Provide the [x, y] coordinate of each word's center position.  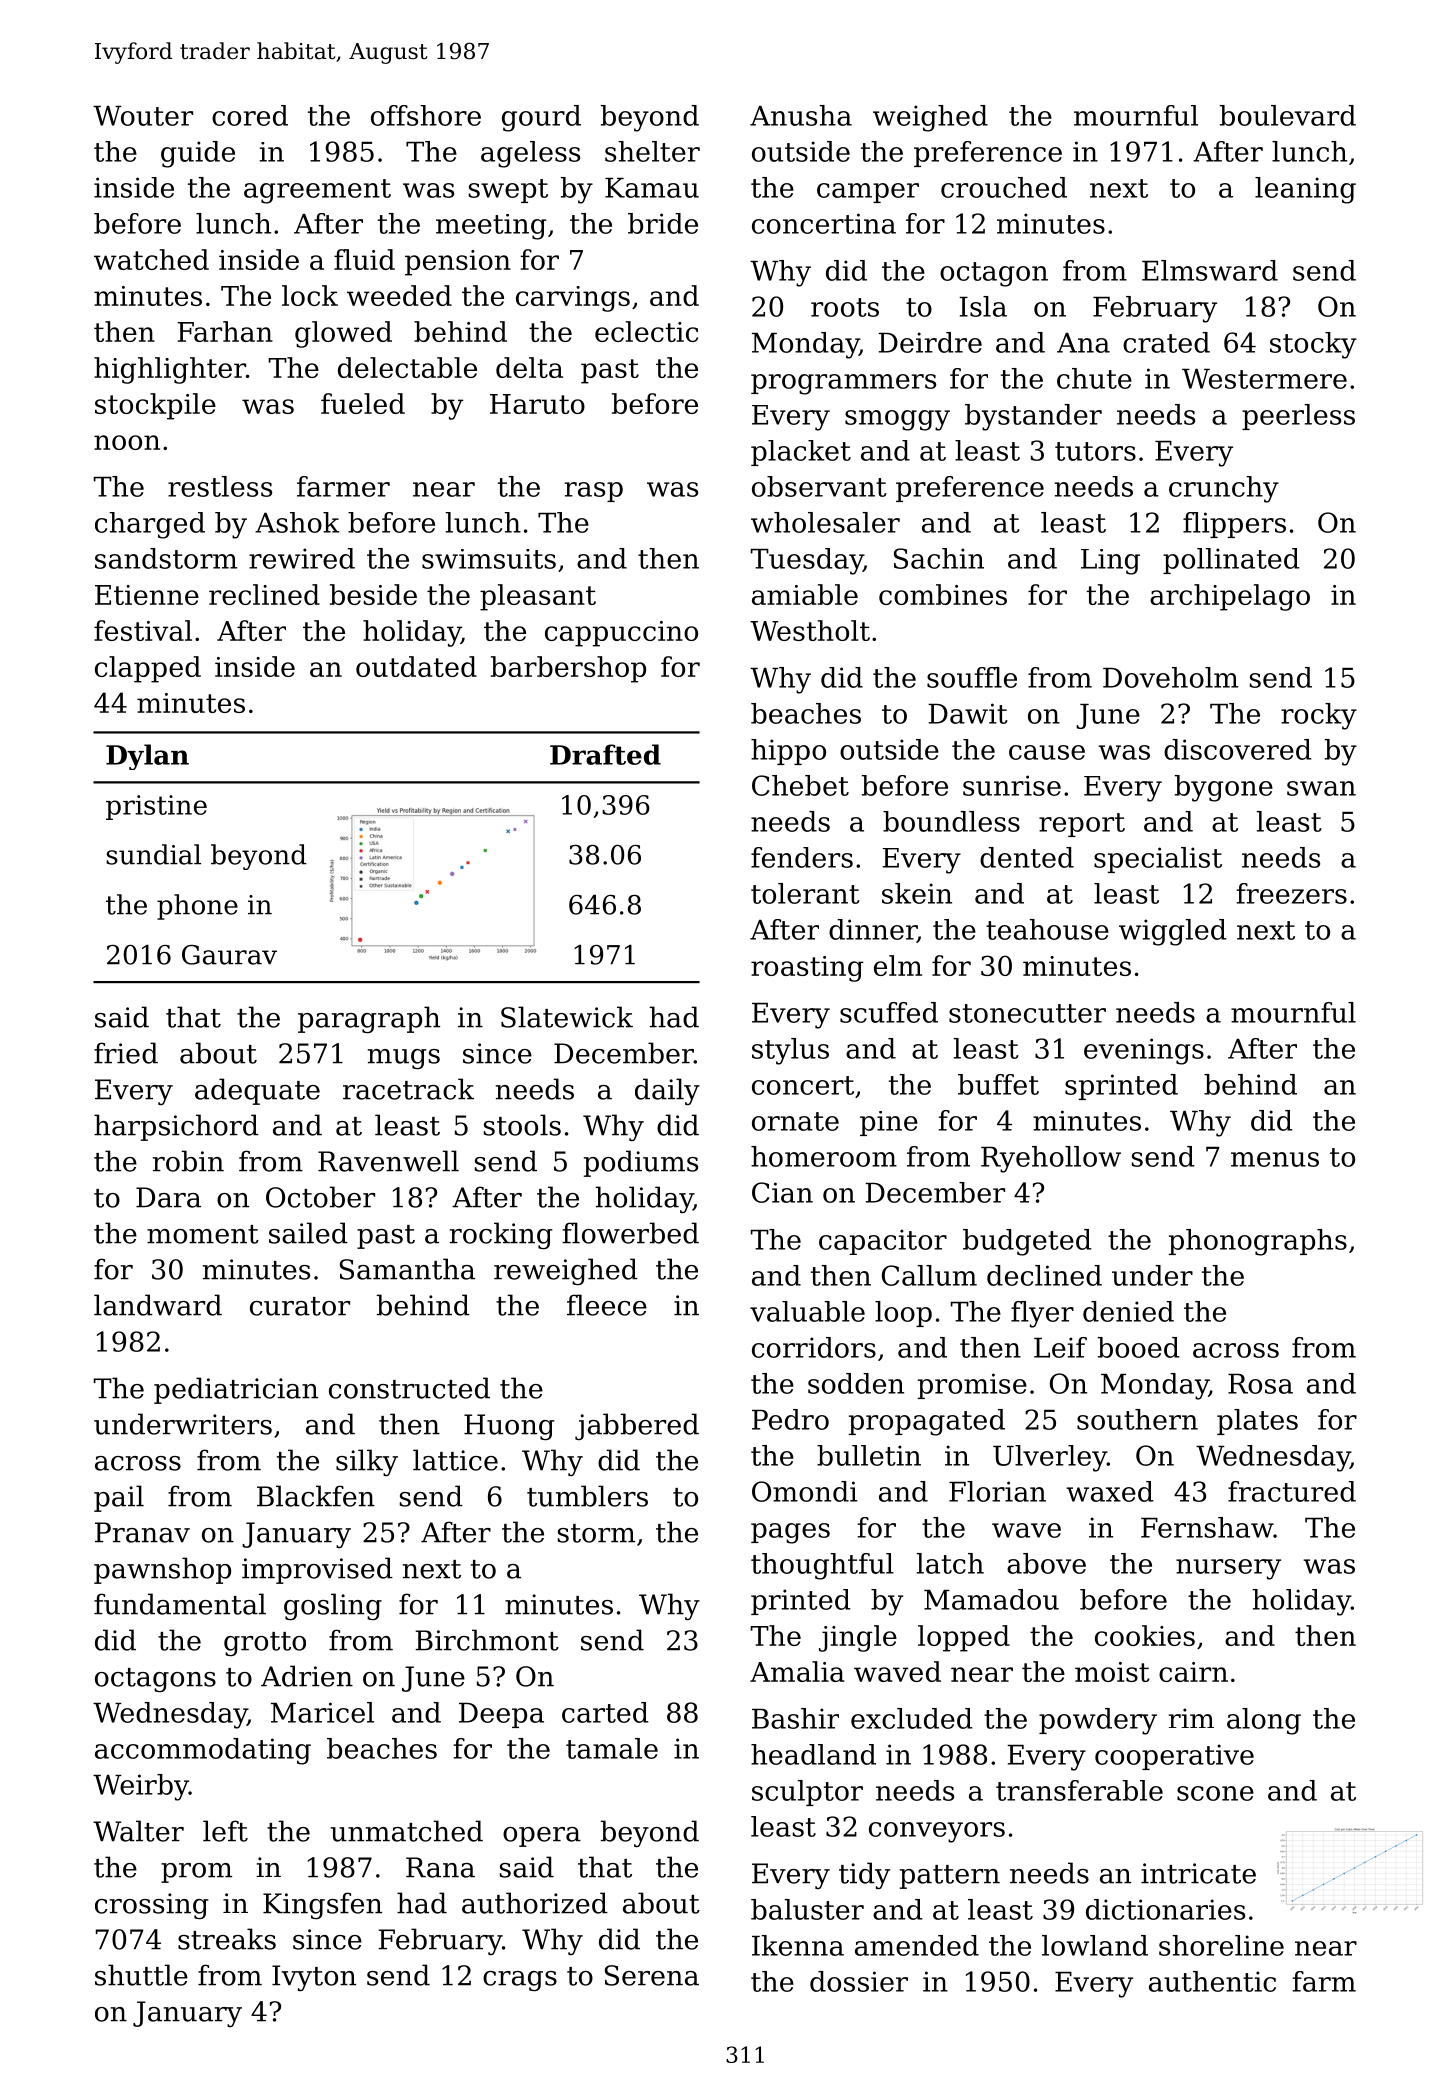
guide [198, 154]
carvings [573, 299]
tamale [612, 1748]
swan [1321, 788]
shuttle [141, 1975]
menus [1275, 1159]
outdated [416, 666]
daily [667, 1091]
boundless [951, 821]
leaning [1305, 190]
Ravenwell [388, 1161]
